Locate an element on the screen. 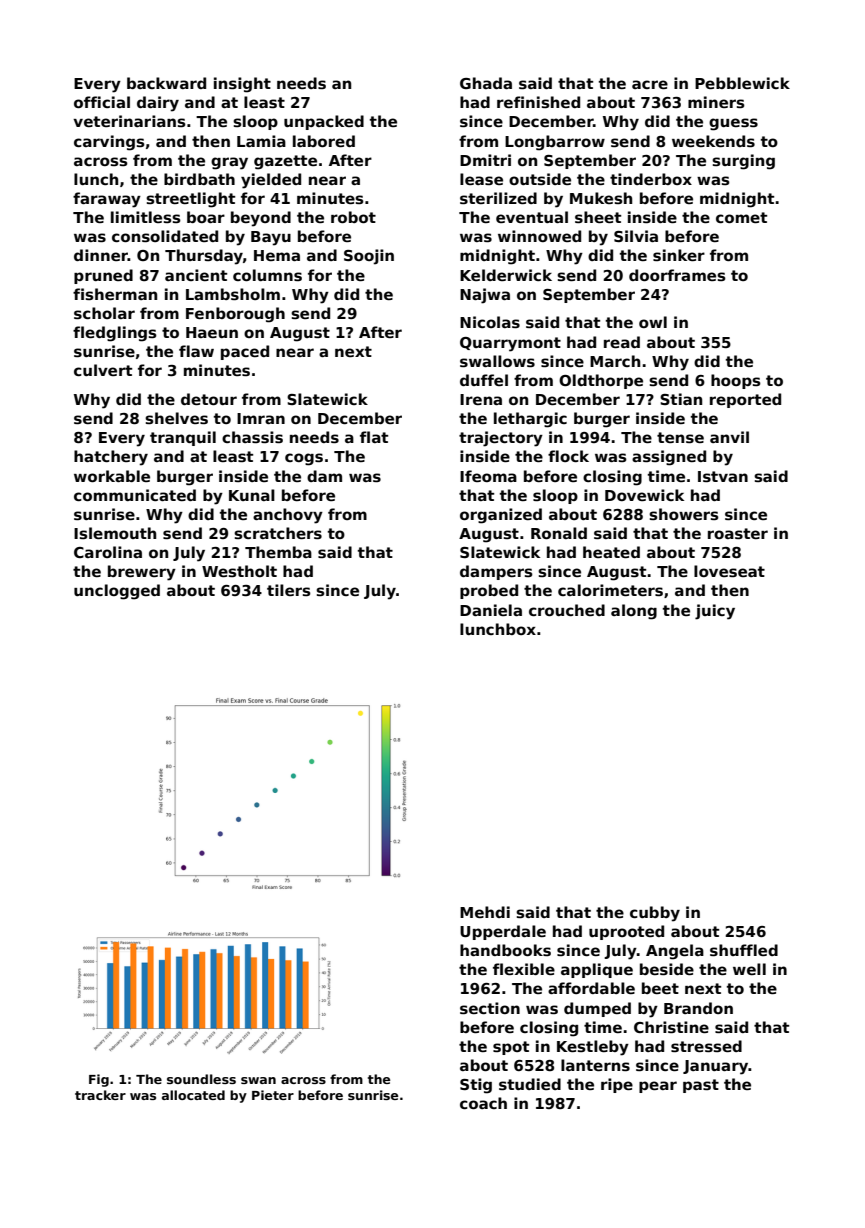 Image resolution: width=865 pixels, height=1228 pixels. Pebblewick is located at coordinates (742, 83).
